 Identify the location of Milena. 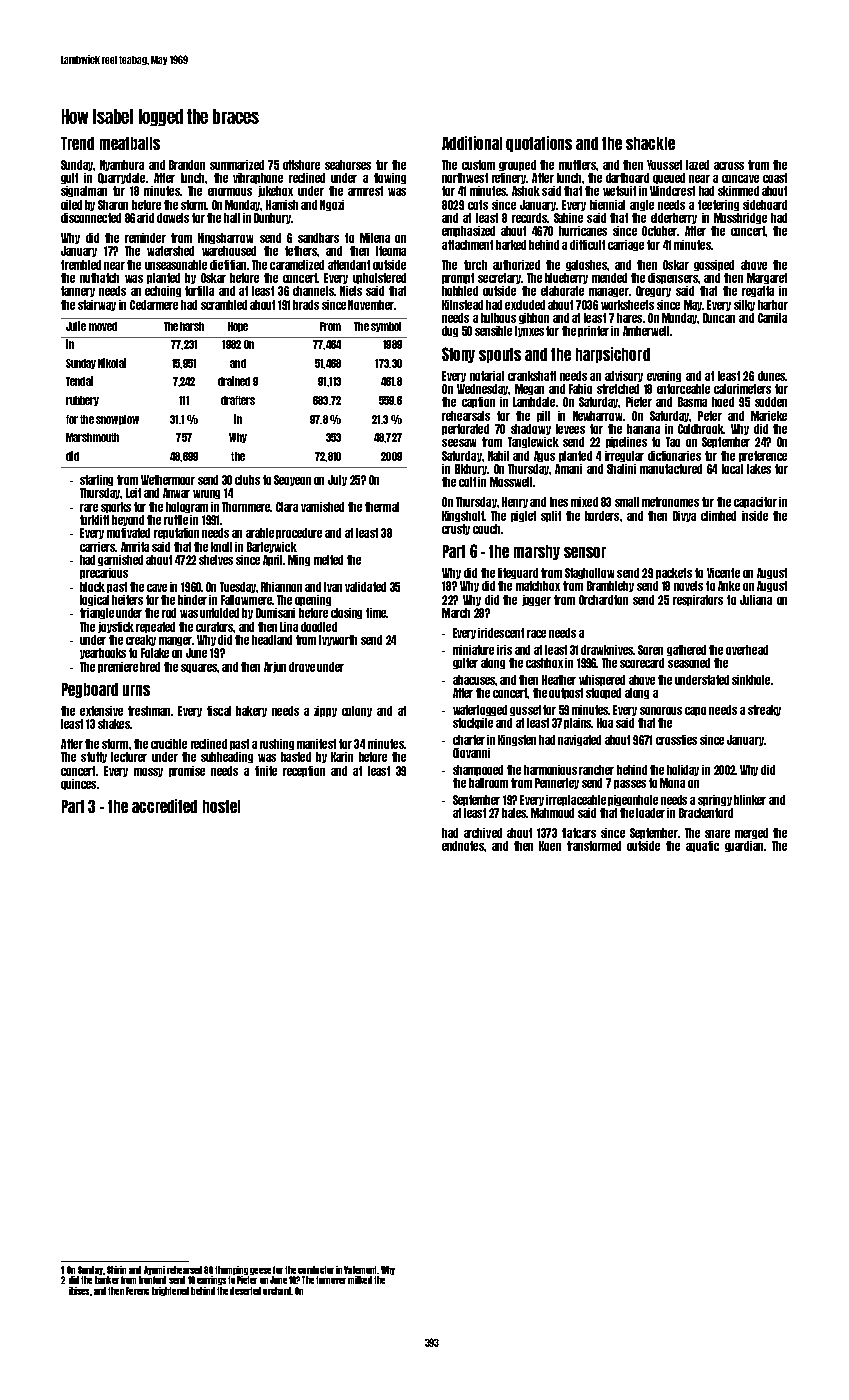
(375, 238).
